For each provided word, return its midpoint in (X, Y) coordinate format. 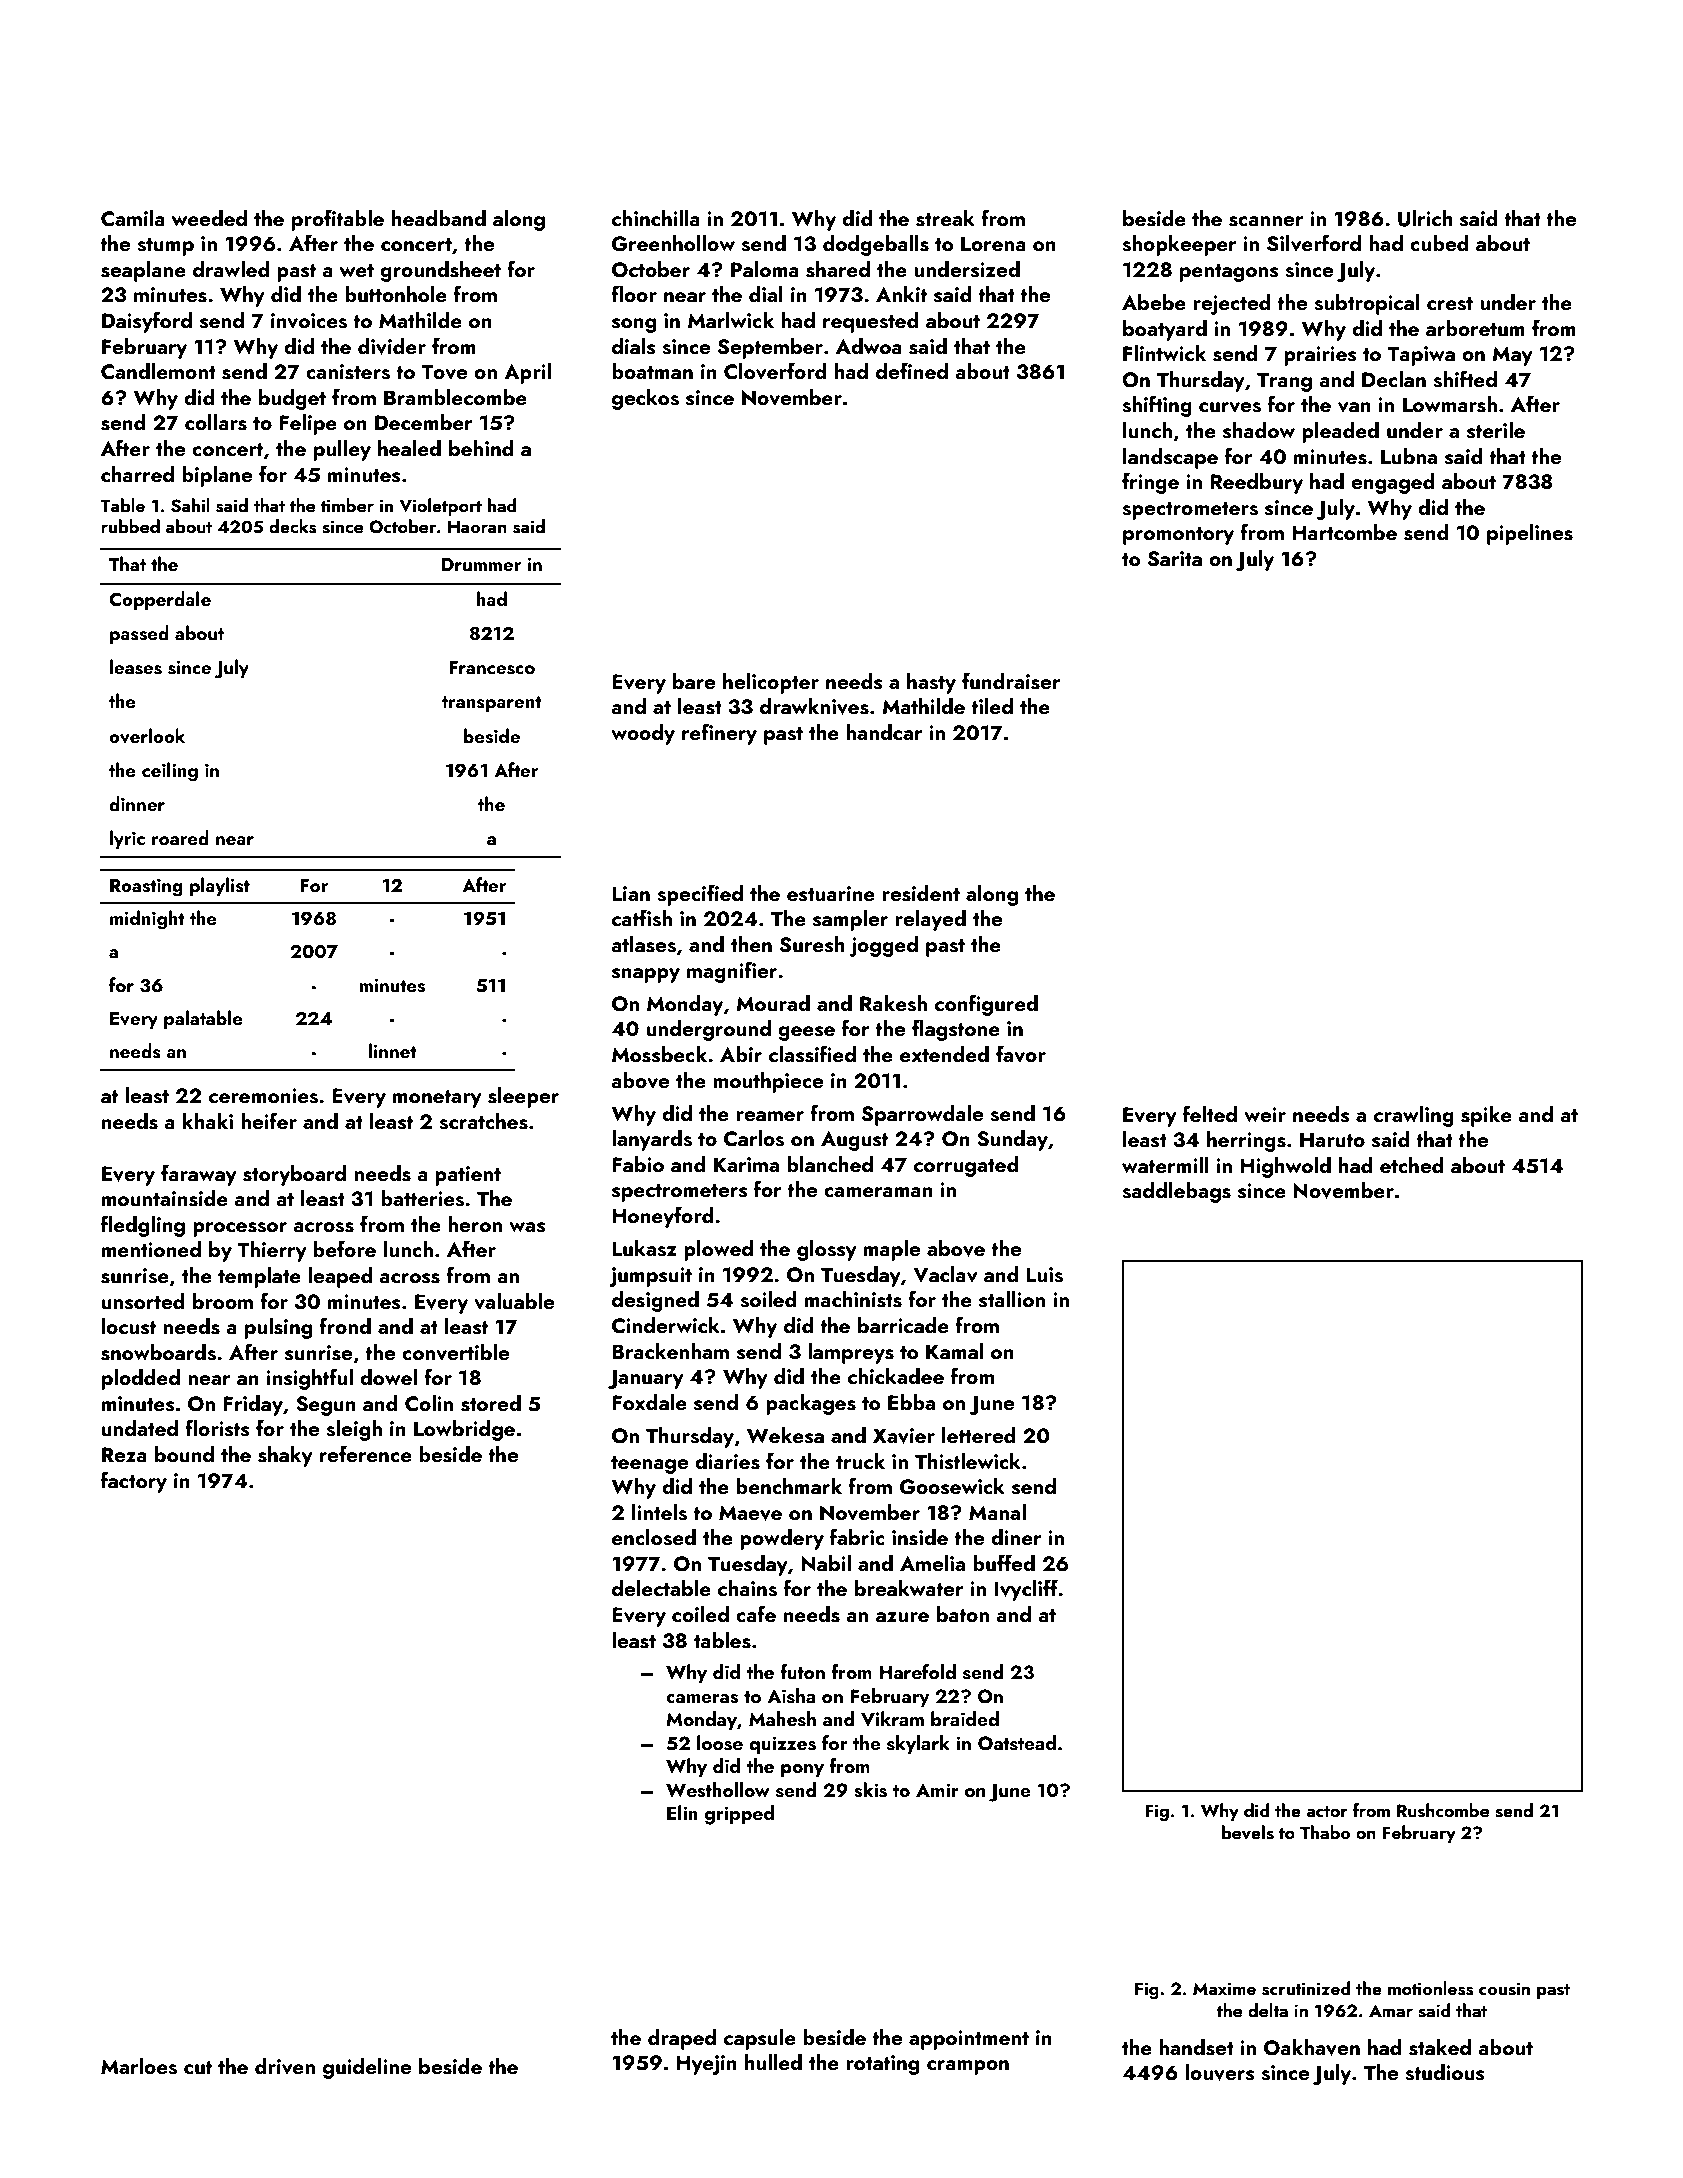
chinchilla (656, 218)
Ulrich (1425, 218)
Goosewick (952, 1486)
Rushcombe (1443, 1810)
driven (285, 2066)
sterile (1496, 430)
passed (139, 634)
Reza (124, 1454)
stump (165, 247)
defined (912, 370)
